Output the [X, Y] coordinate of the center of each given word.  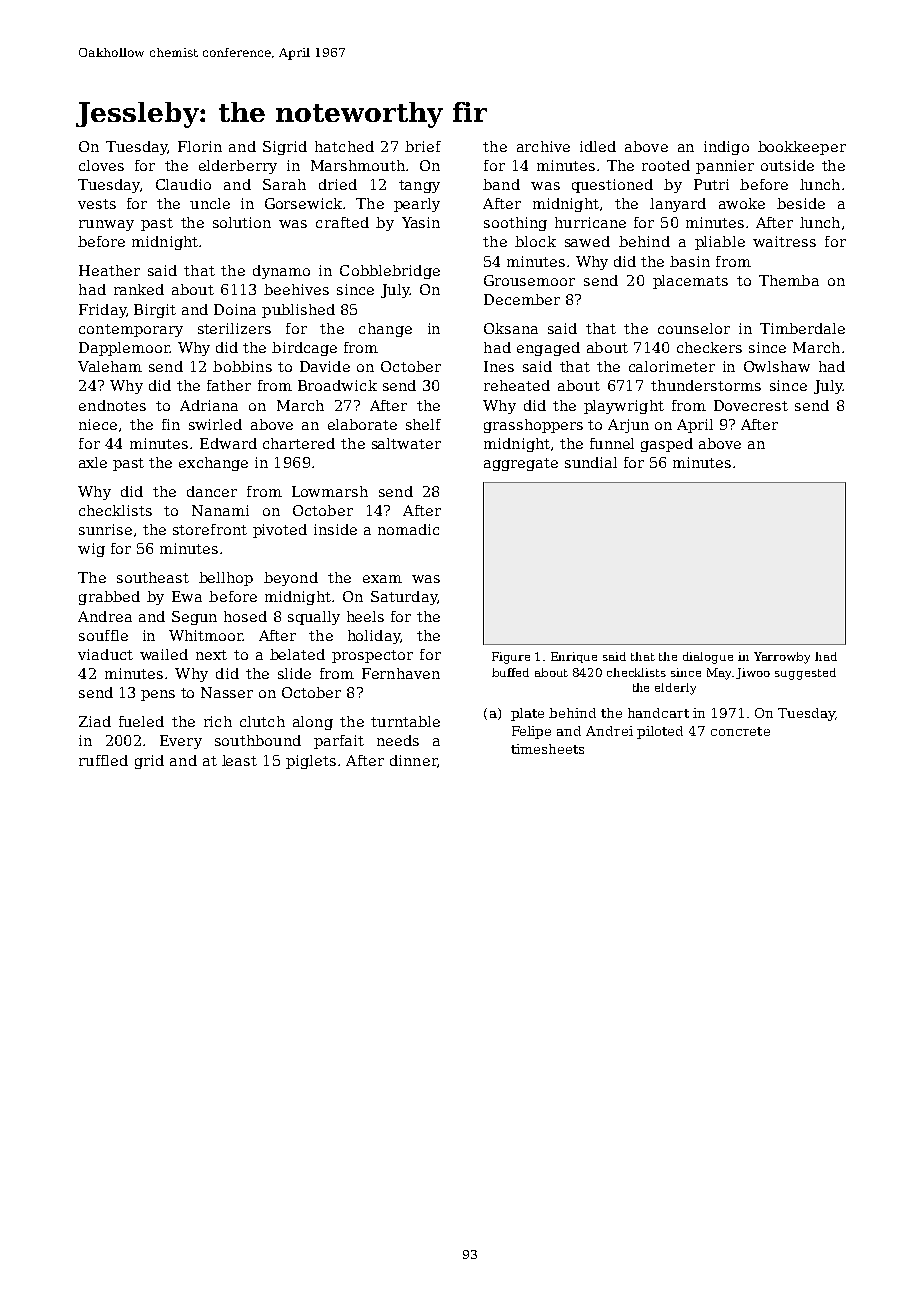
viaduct [105, 654]
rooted [666, 165]
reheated [517, 385]
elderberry [238, 167]
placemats [690, 282]
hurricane [590, 222]
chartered [299, 443]
